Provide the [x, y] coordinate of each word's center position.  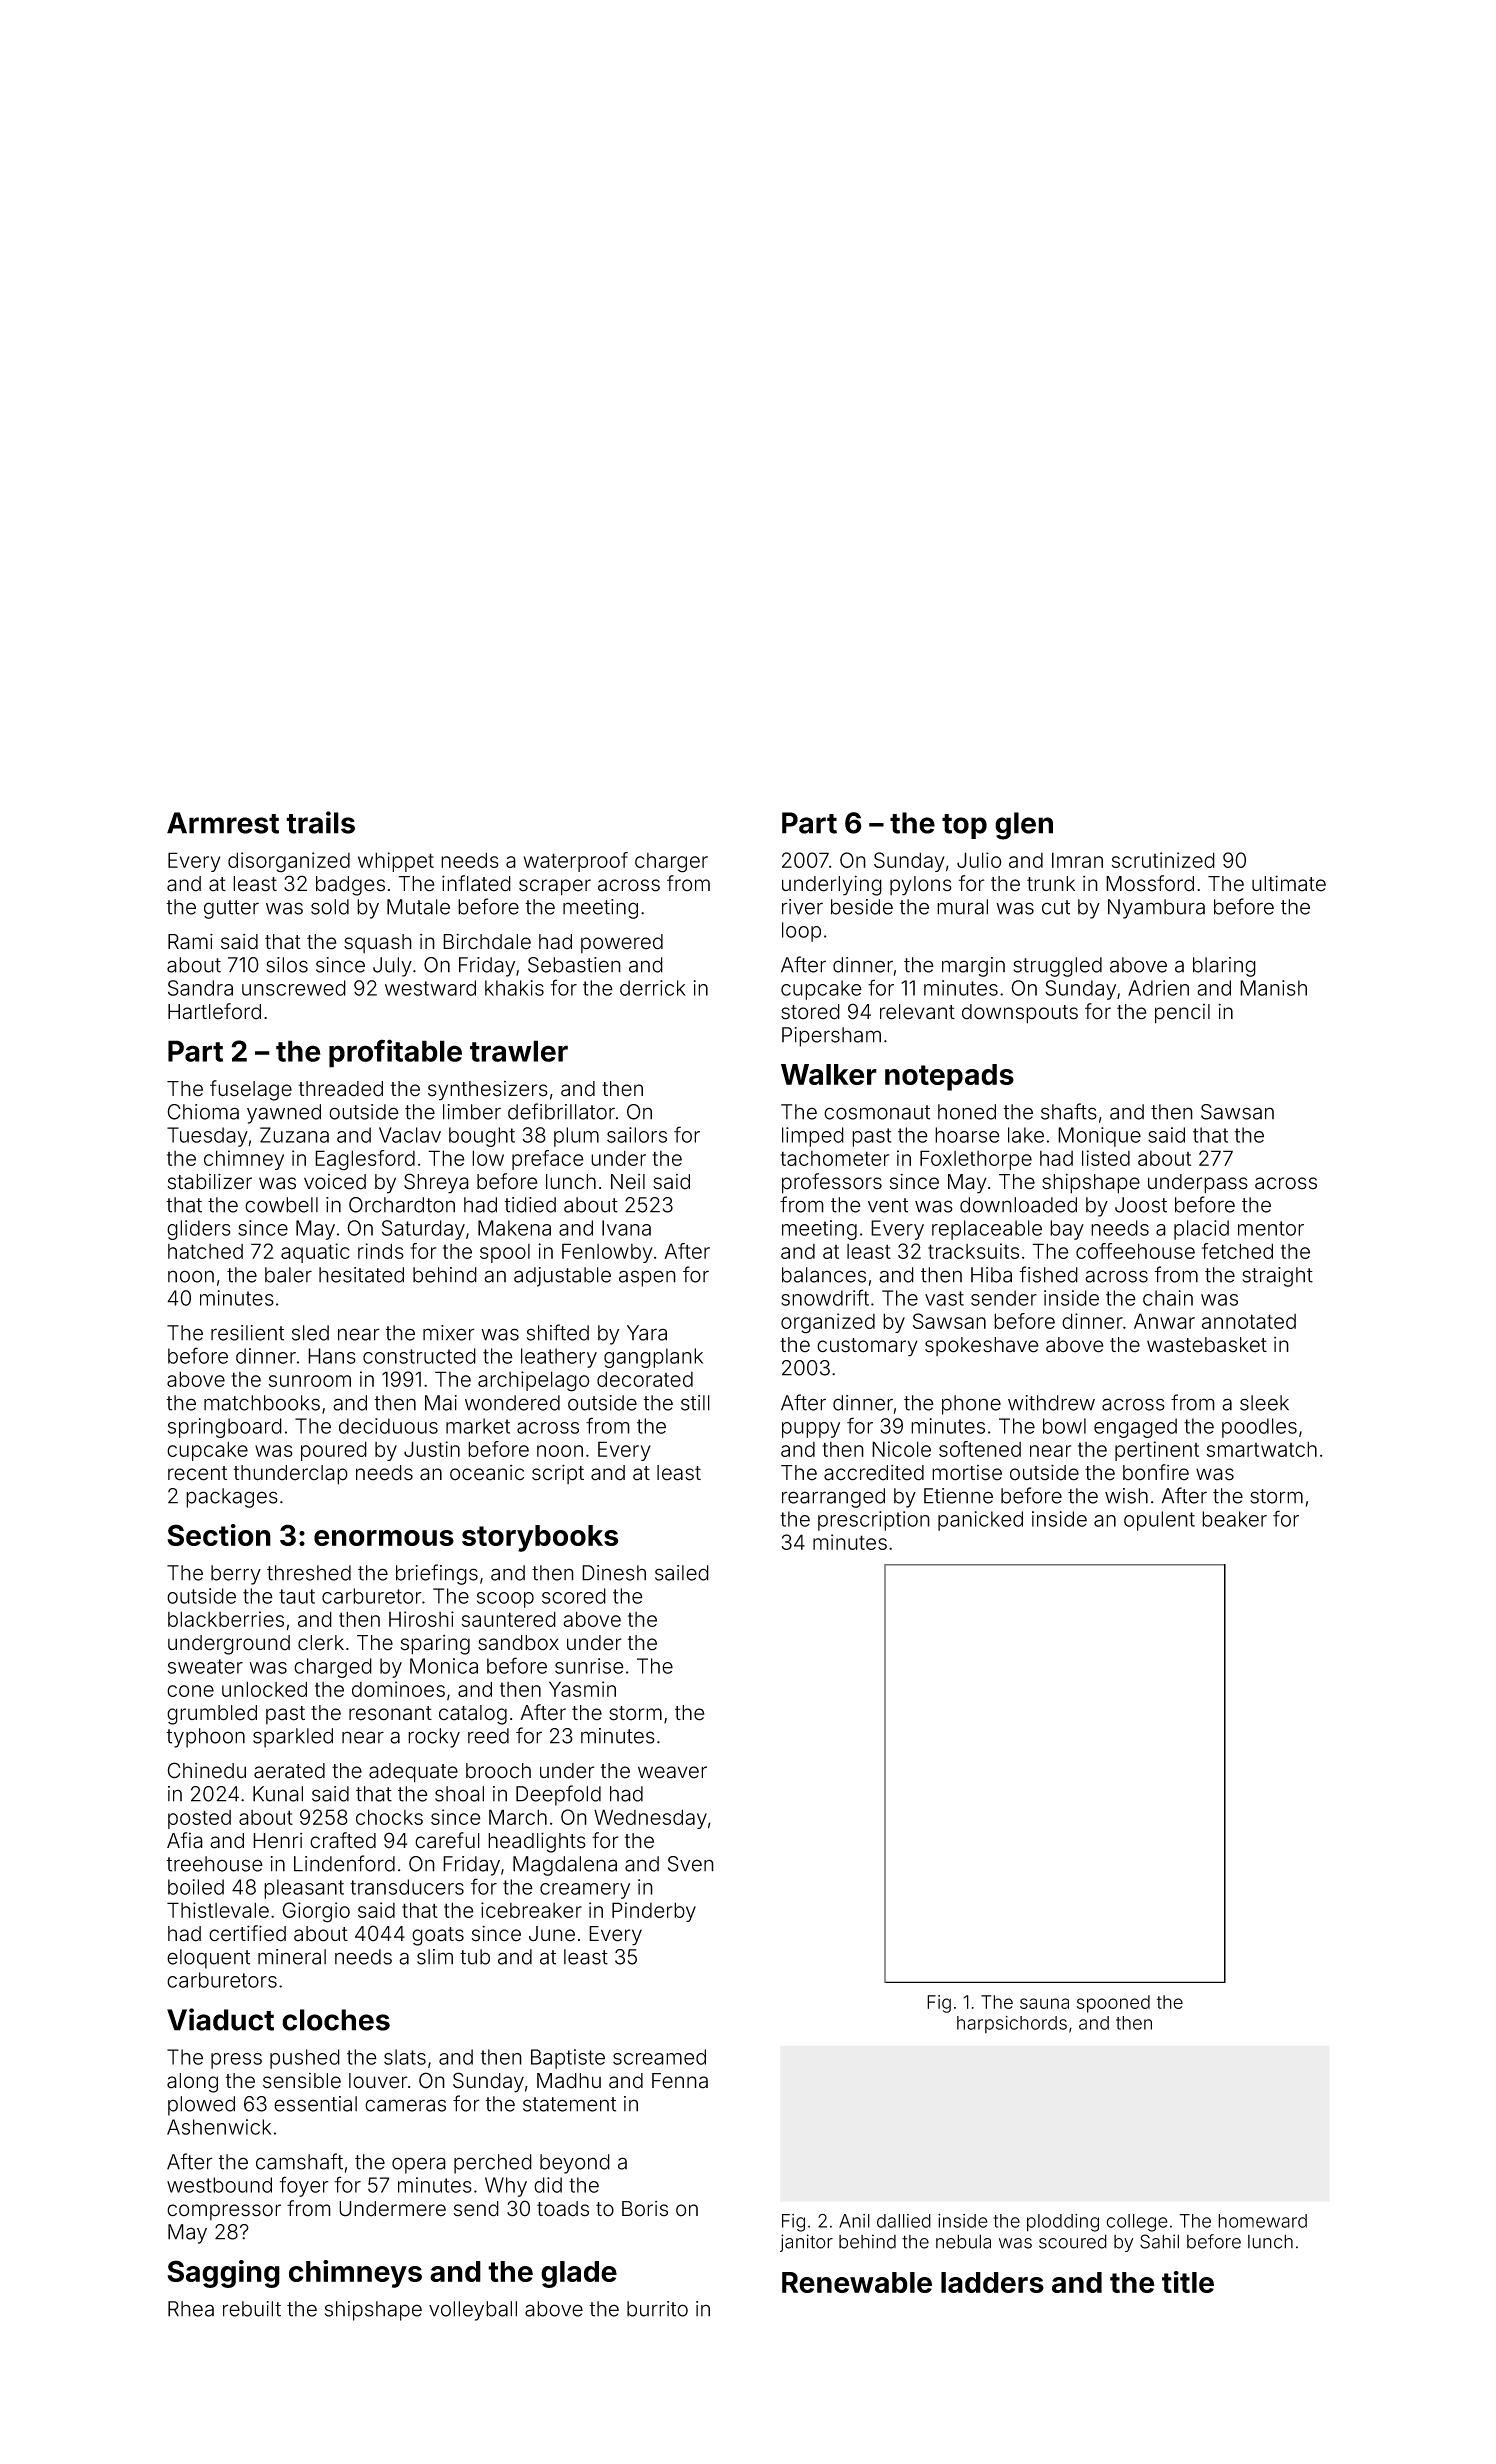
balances [824, 1275]
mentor [1271, 1228]
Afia [185, 1840]
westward [430, 988]
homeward [1262, 2221]
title [1188, 2282]
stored [810, 1012]
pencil [1182, 1014]
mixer [449, 1333]
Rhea [191, 2309]
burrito [657, 2309]
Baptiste [568, 2059]
